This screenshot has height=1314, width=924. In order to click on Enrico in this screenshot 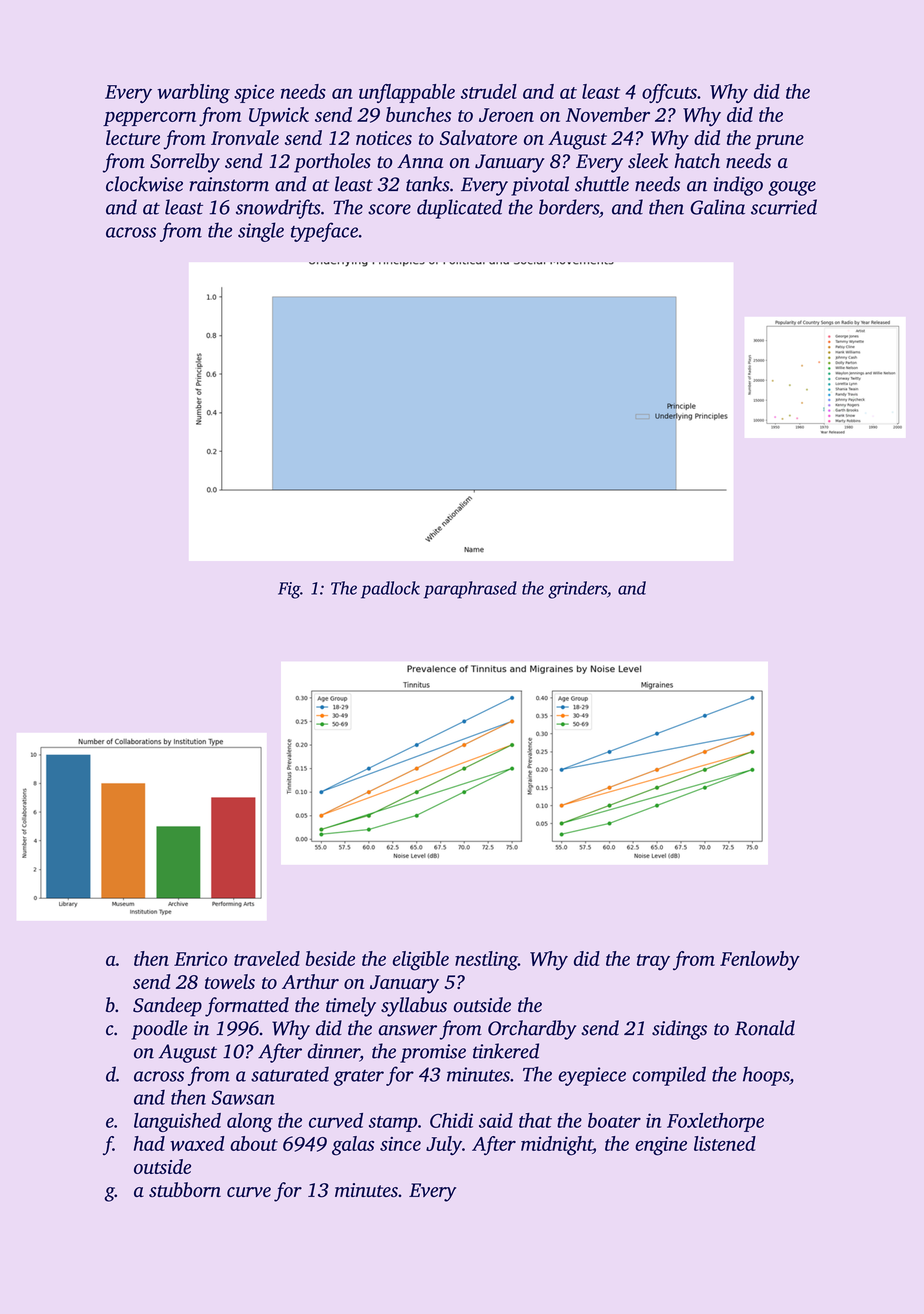, I will do `click(200, 959)`.
